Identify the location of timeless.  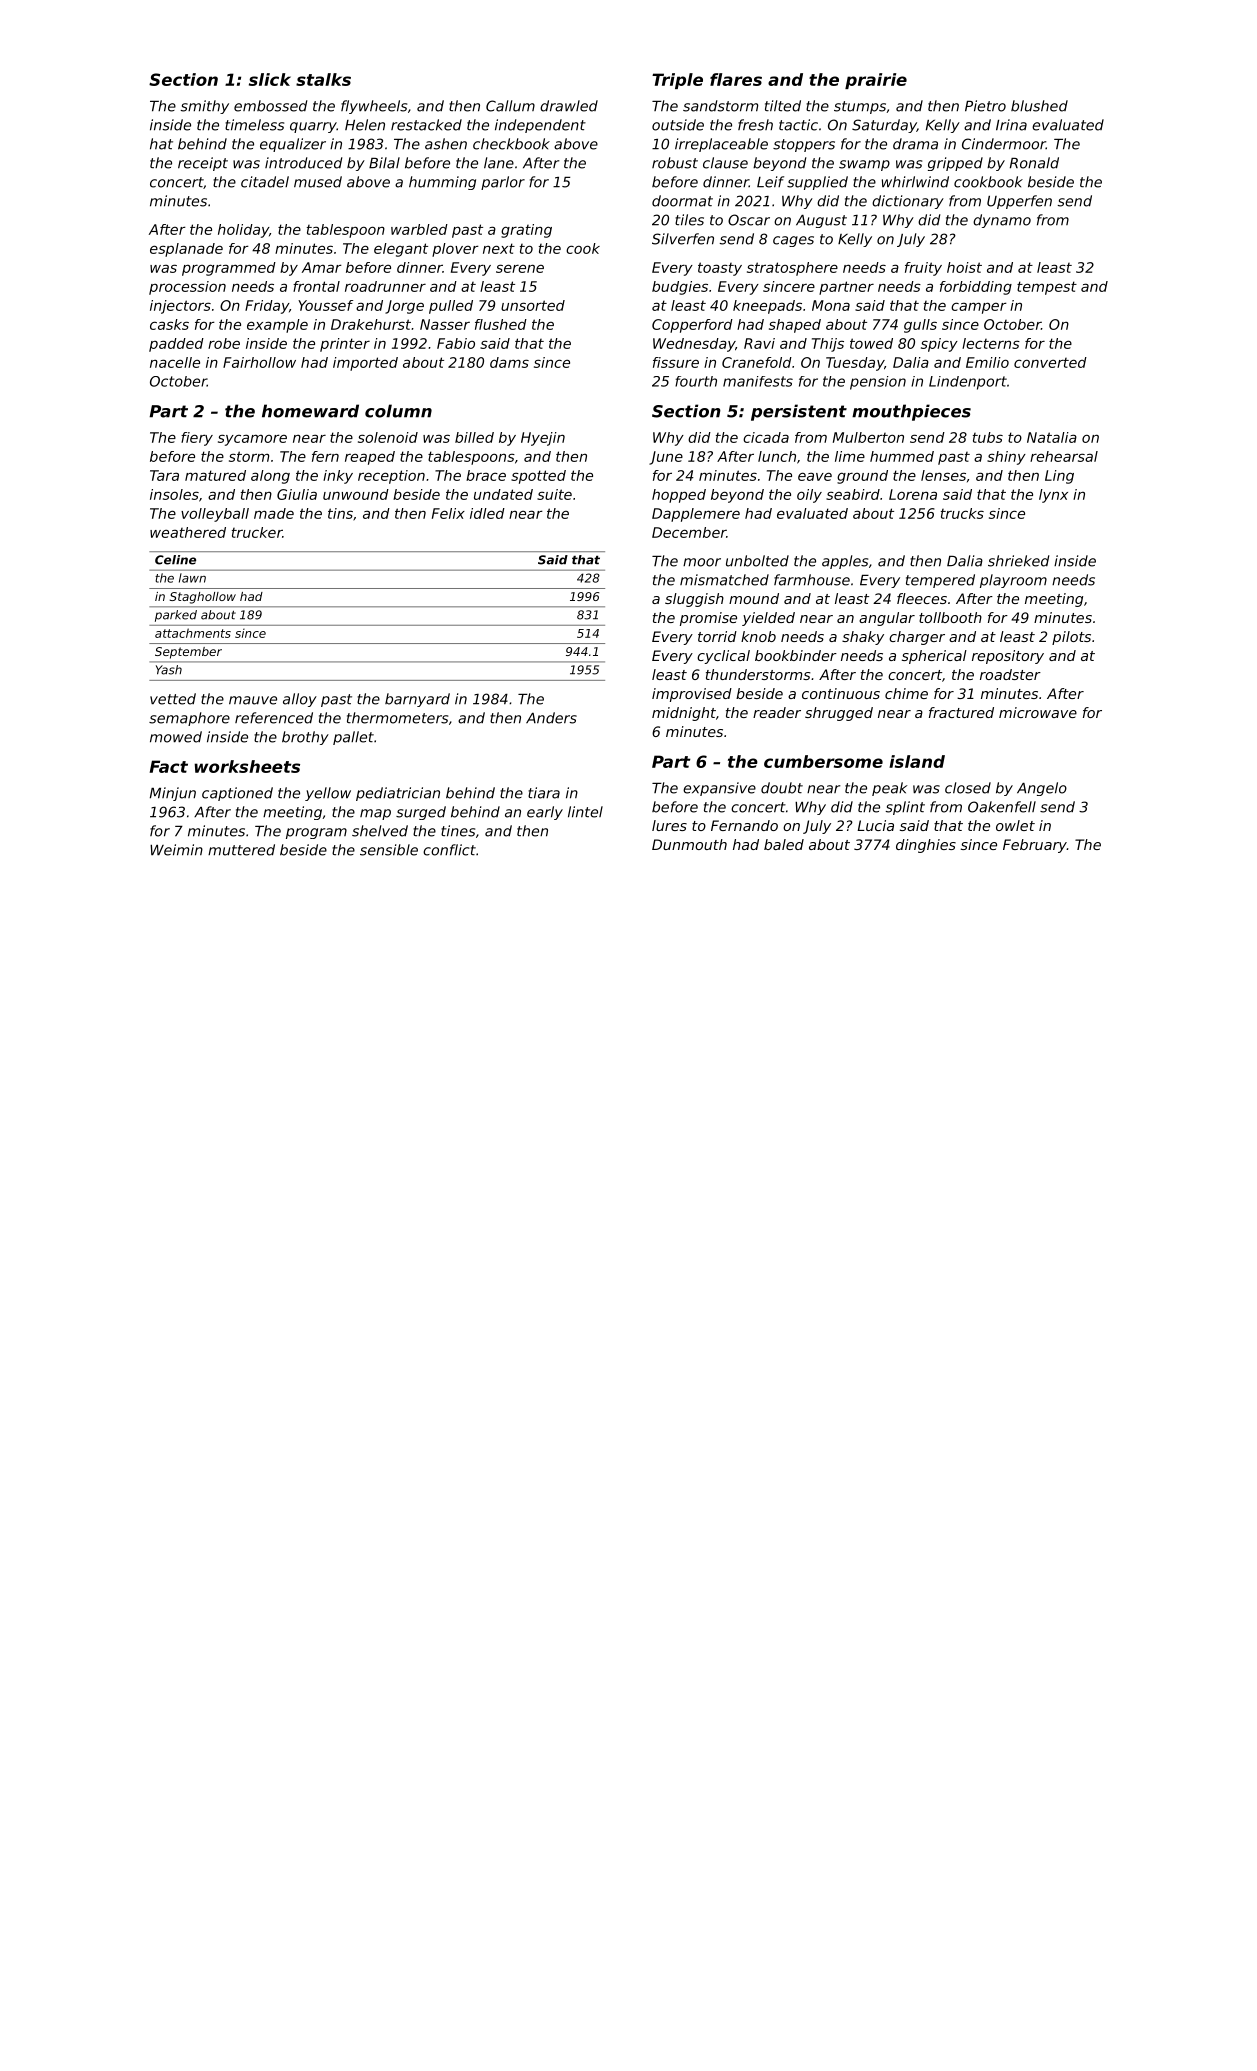
(254, 125).
